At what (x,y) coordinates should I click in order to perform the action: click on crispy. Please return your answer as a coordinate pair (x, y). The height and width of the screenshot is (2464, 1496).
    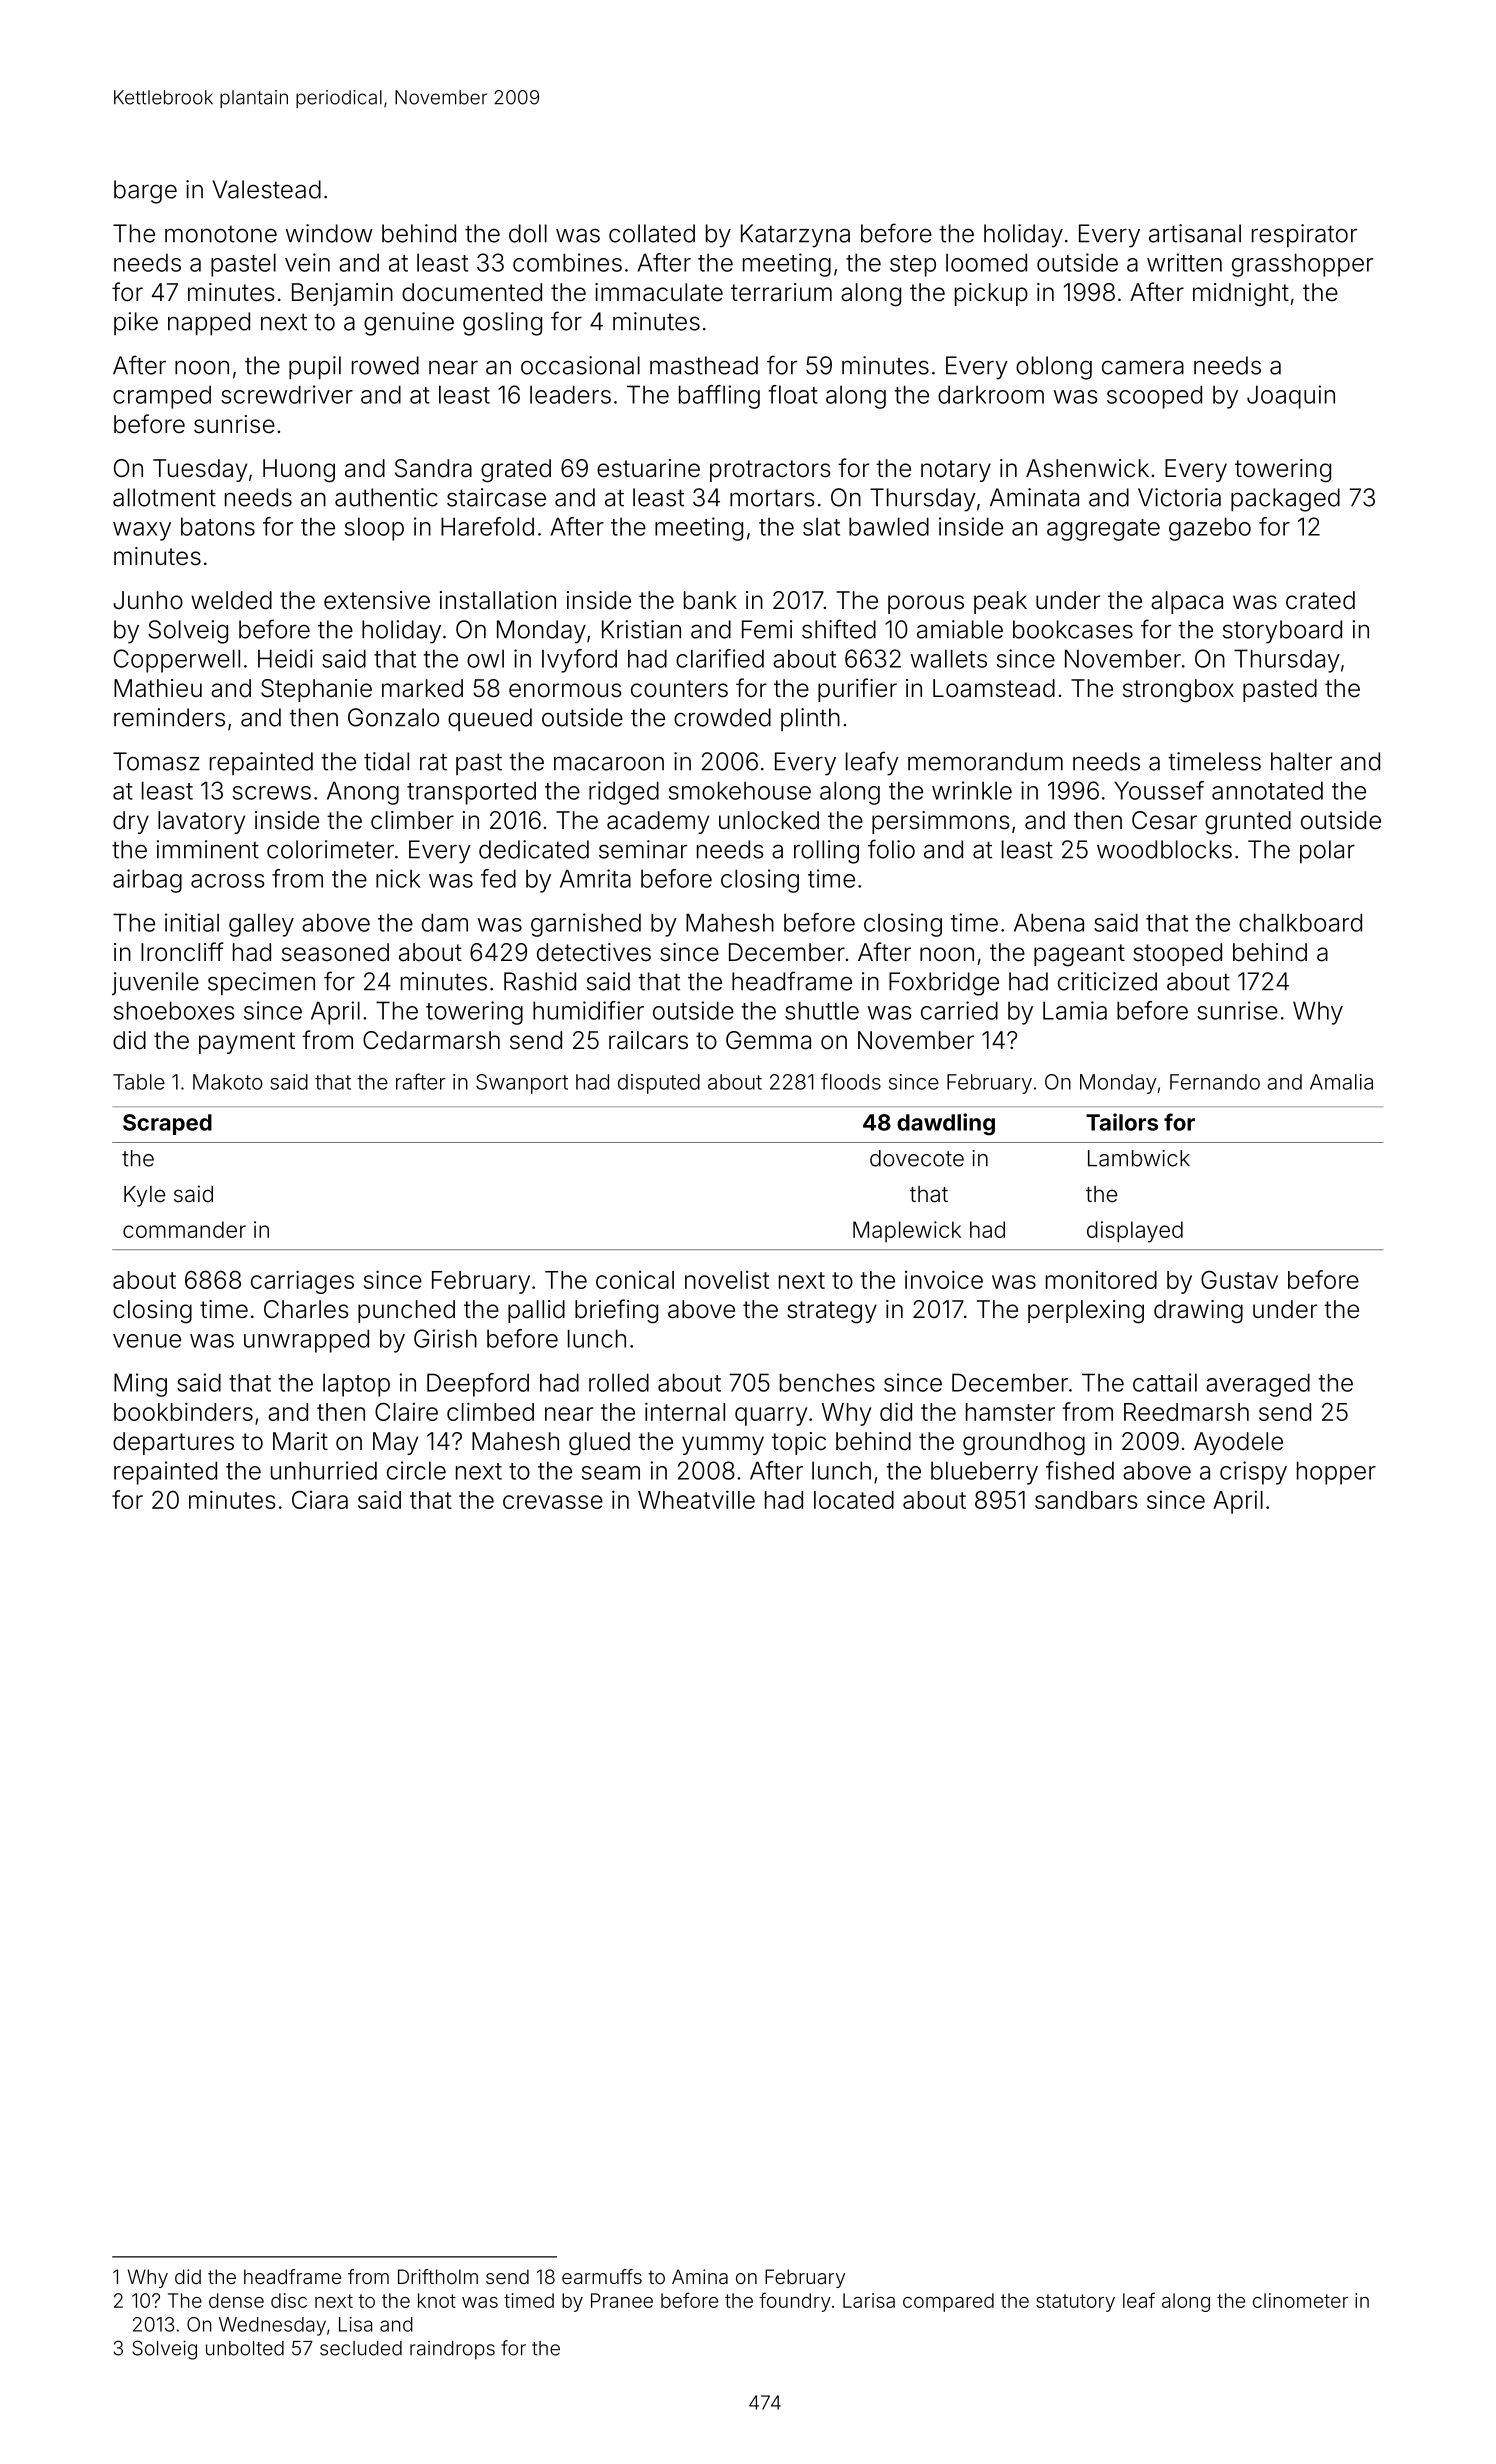
    Looking at the image, I should click on (1253, 1473).
